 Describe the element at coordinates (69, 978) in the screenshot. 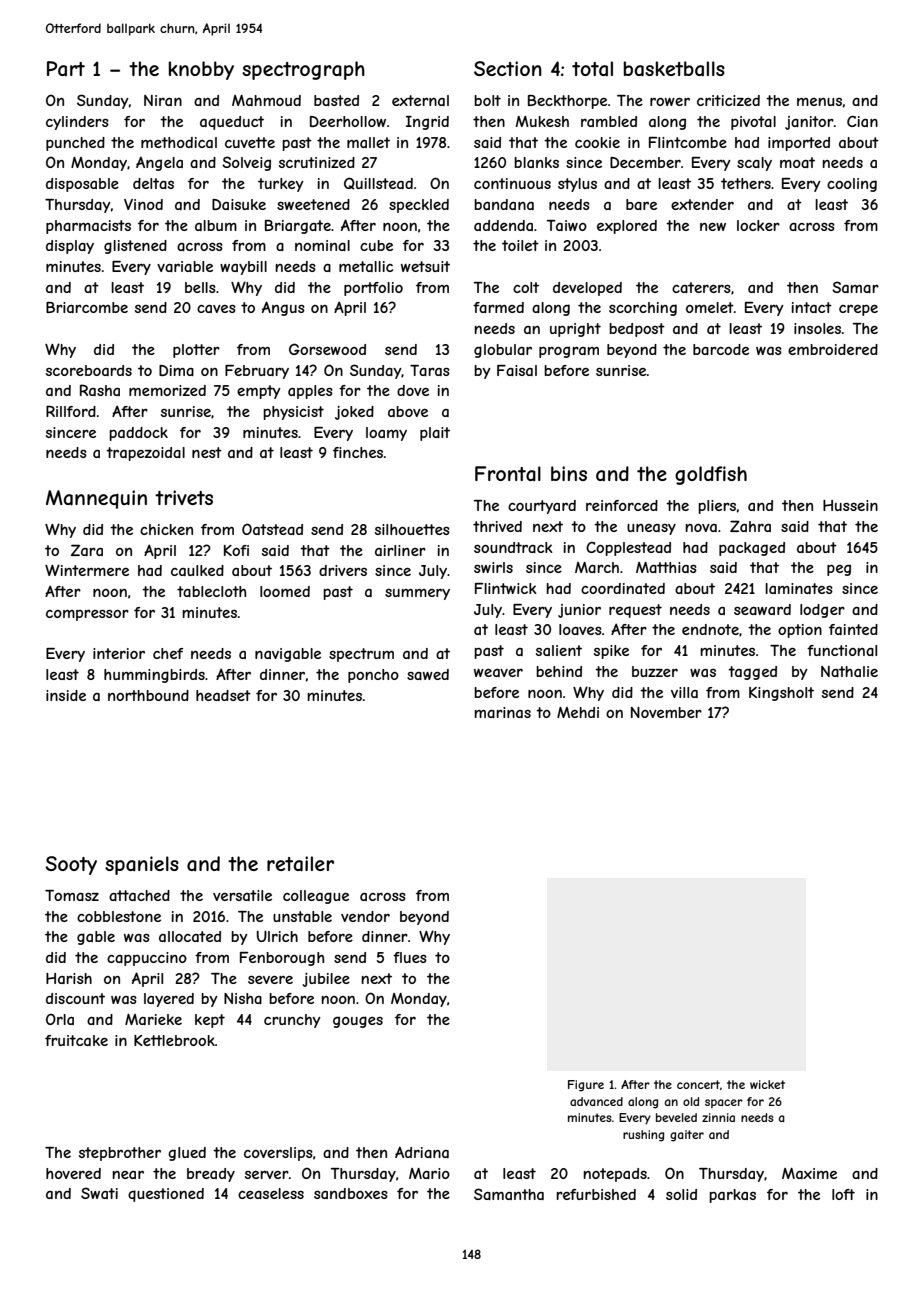

I see `Harish` at that location.
